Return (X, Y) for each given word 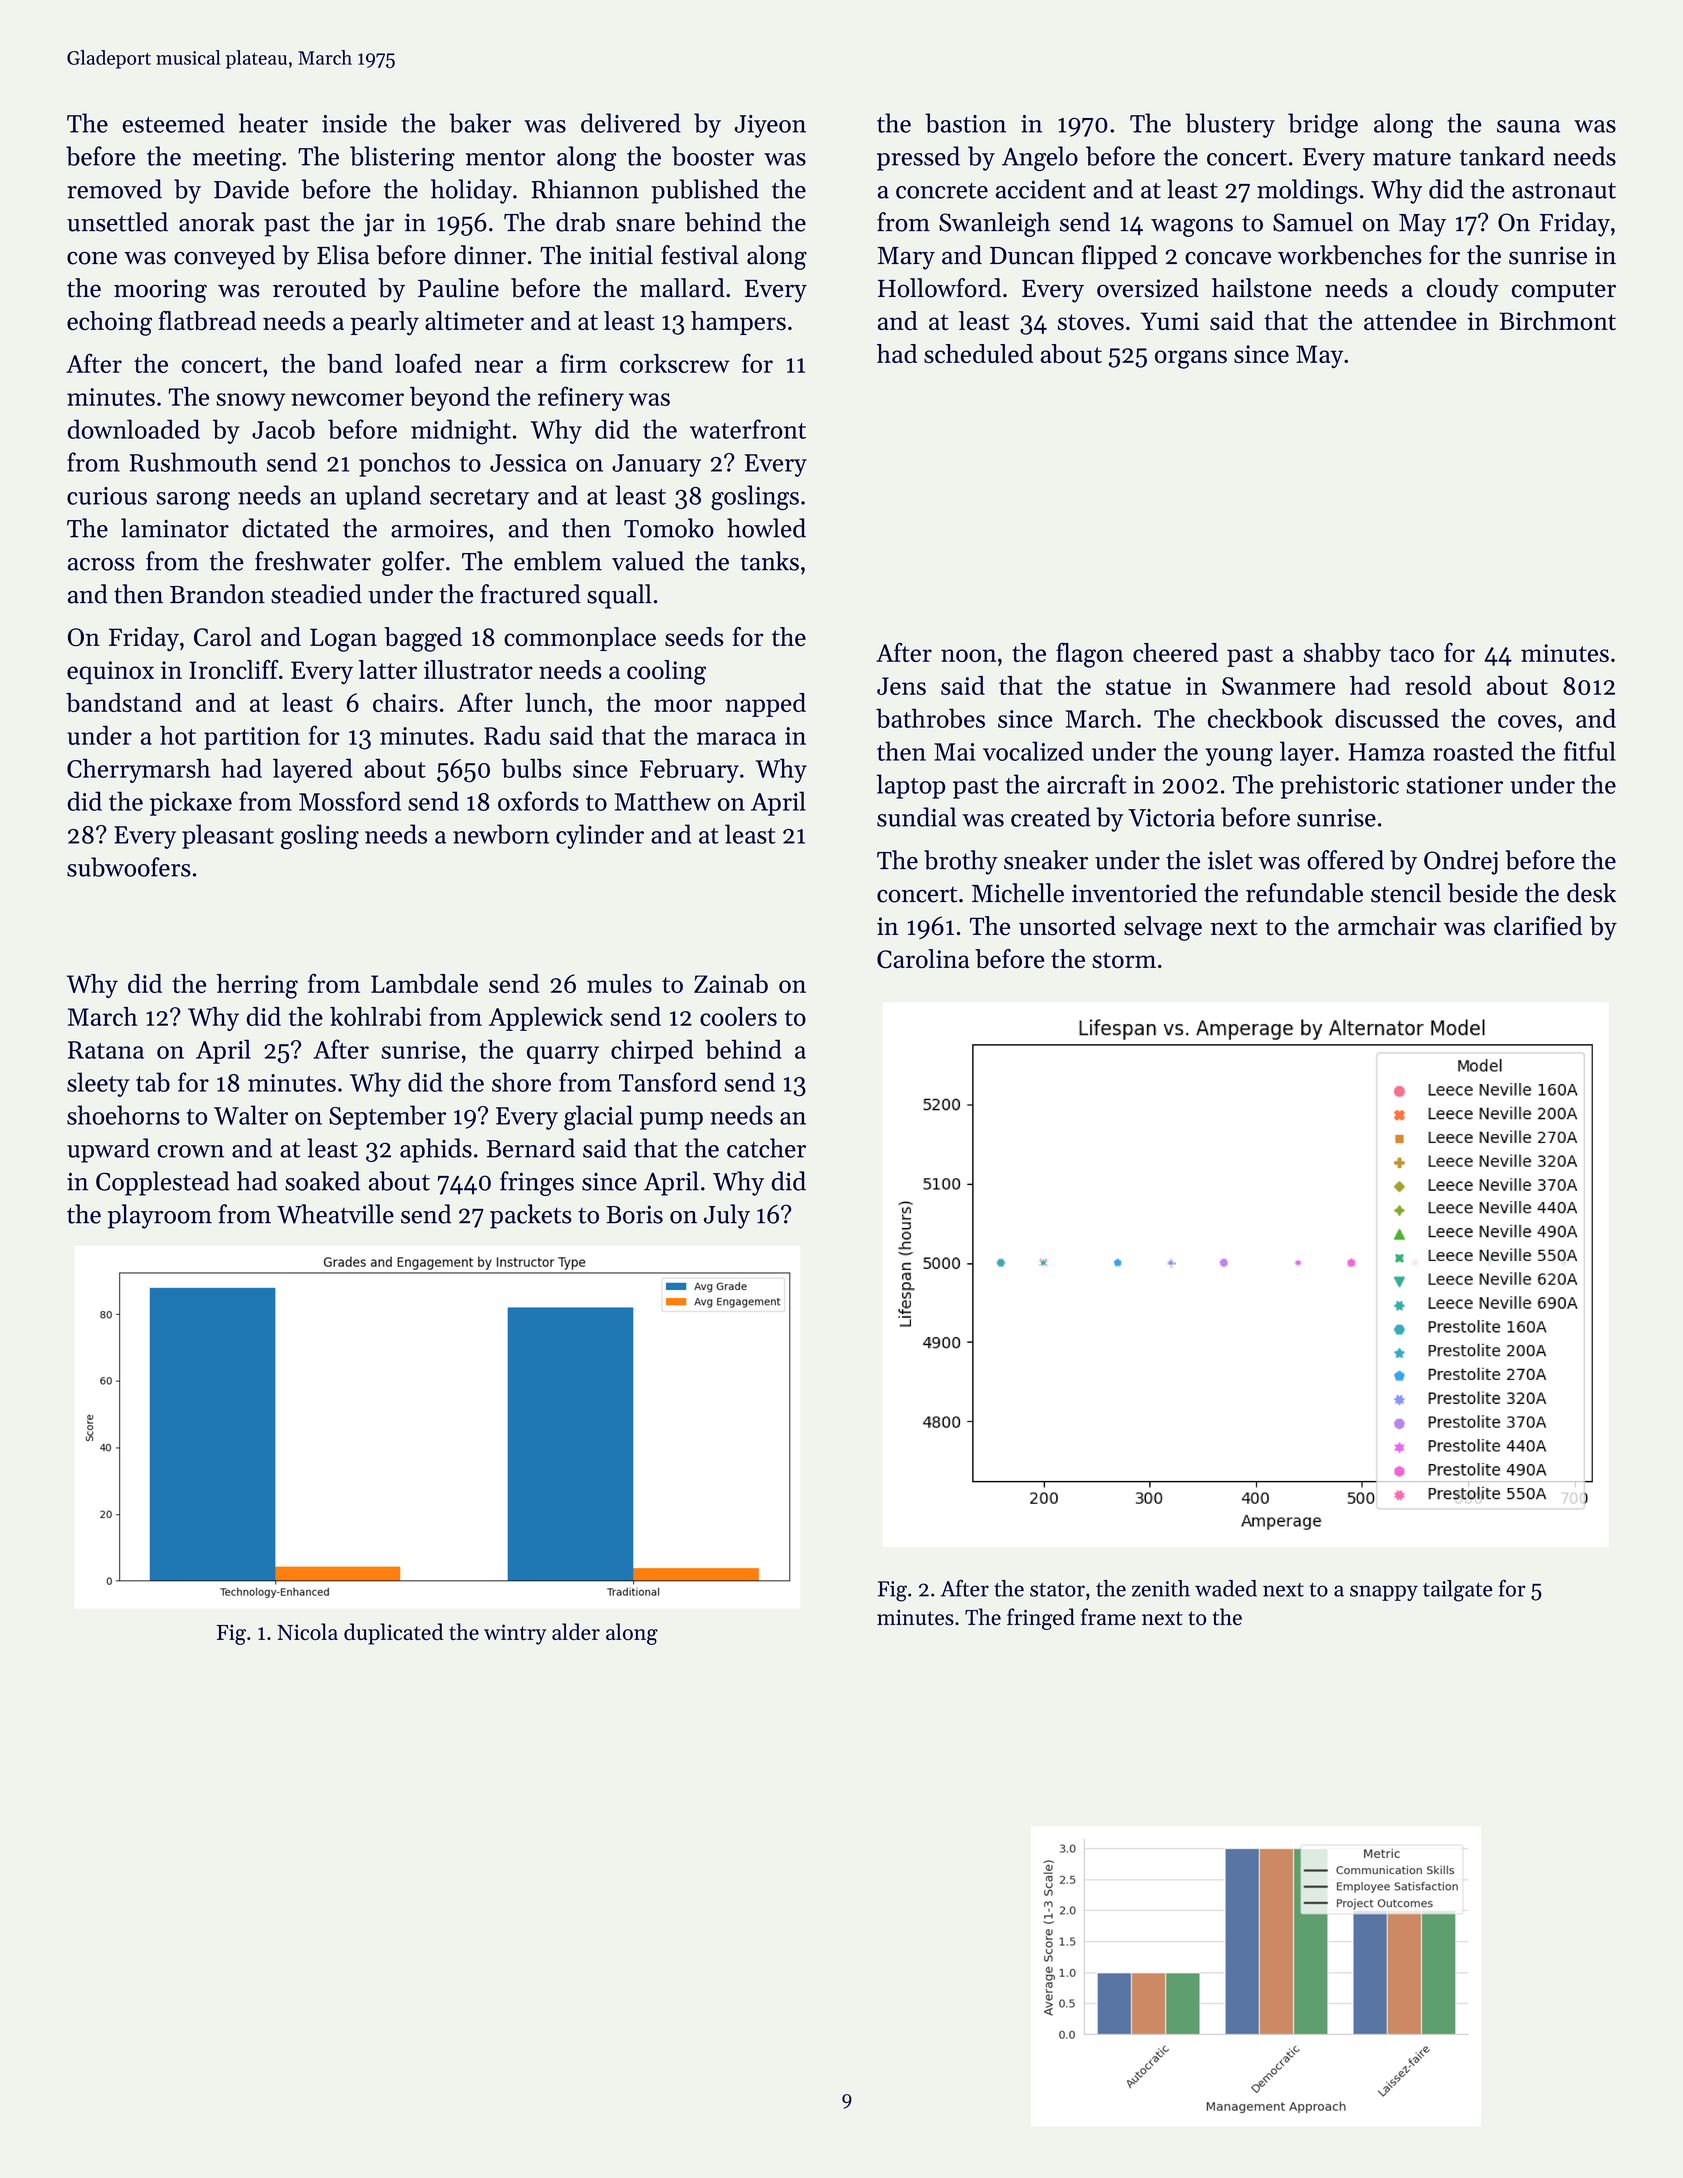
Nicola (307, 1631)
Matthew (663, 801)
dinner (490, 255)
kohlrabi (376, 1016)
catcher (766, 1148)
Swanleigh (994, 224)
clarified (1538, 926)
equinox (110, 672)
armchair (1387, 926)
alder (576, 1631)
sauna (1528, 126)
